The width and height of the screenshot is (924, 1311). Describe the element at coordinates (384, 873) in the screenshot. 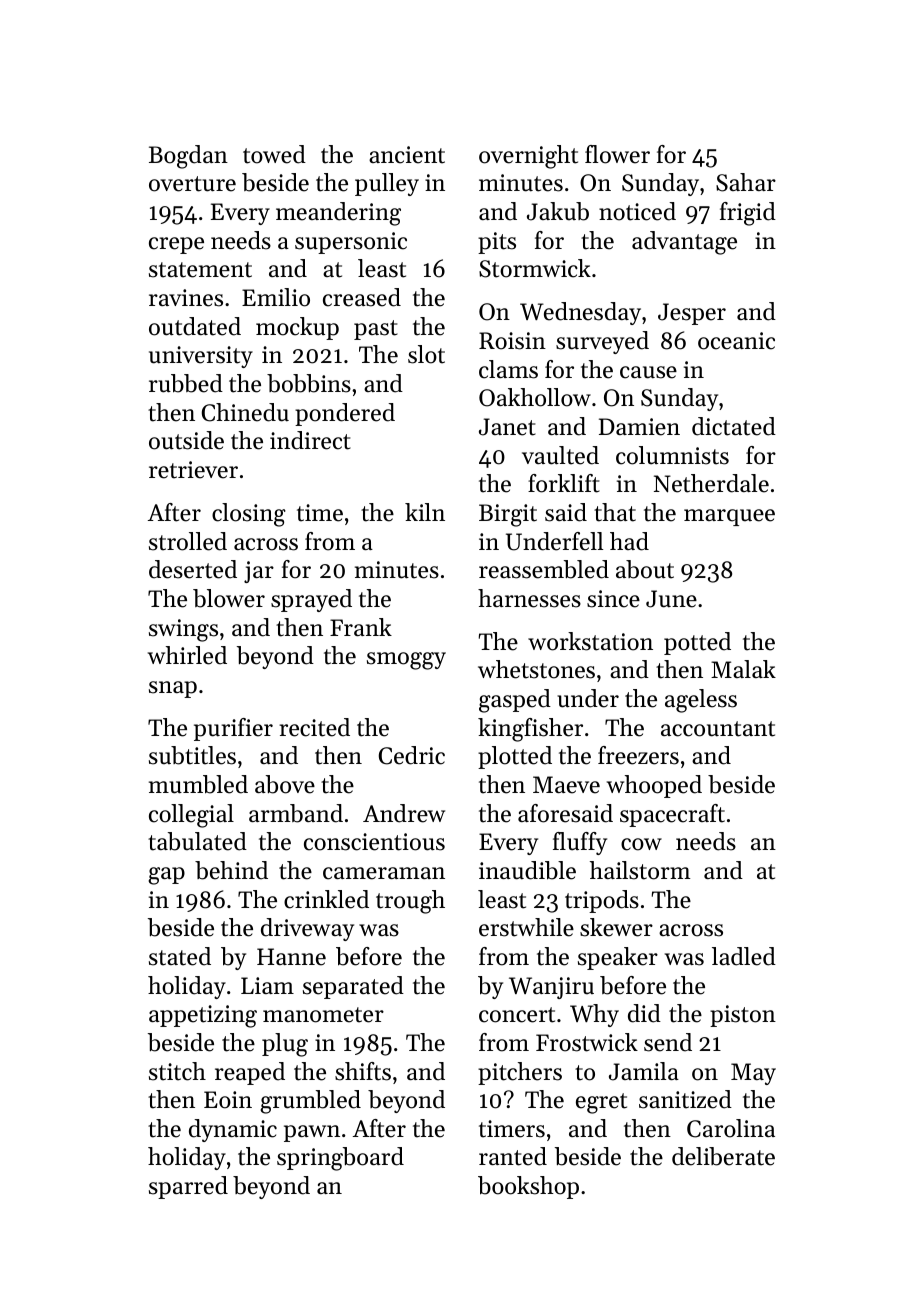

I see `cameraman` at that location.
